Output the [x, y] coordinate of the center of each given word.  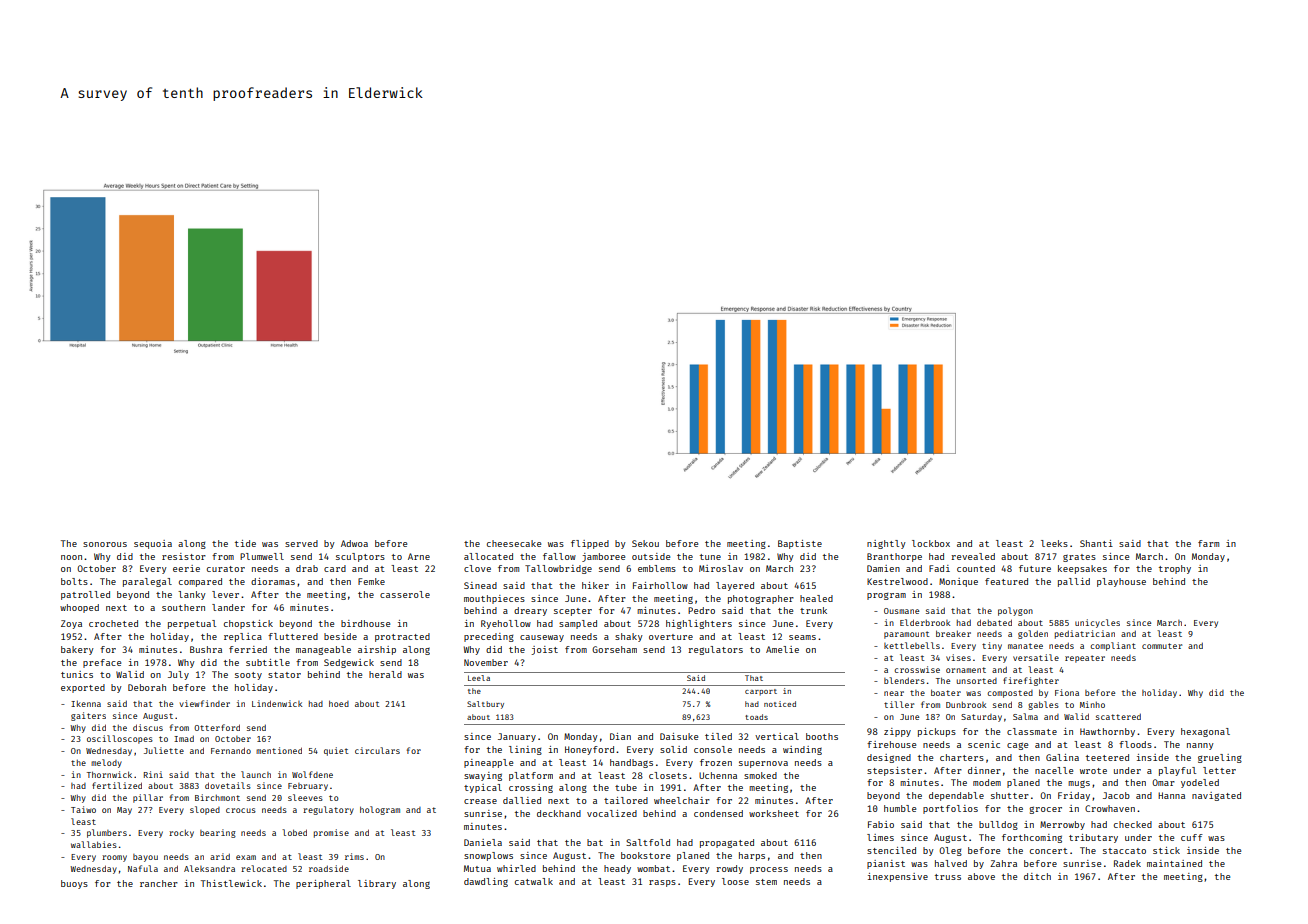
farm [1208, 543]
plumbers [107, 833]
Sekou [645, 543]
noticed [780, 704]
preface [102, 663]
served [301, 543]
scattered [1118, 716]
